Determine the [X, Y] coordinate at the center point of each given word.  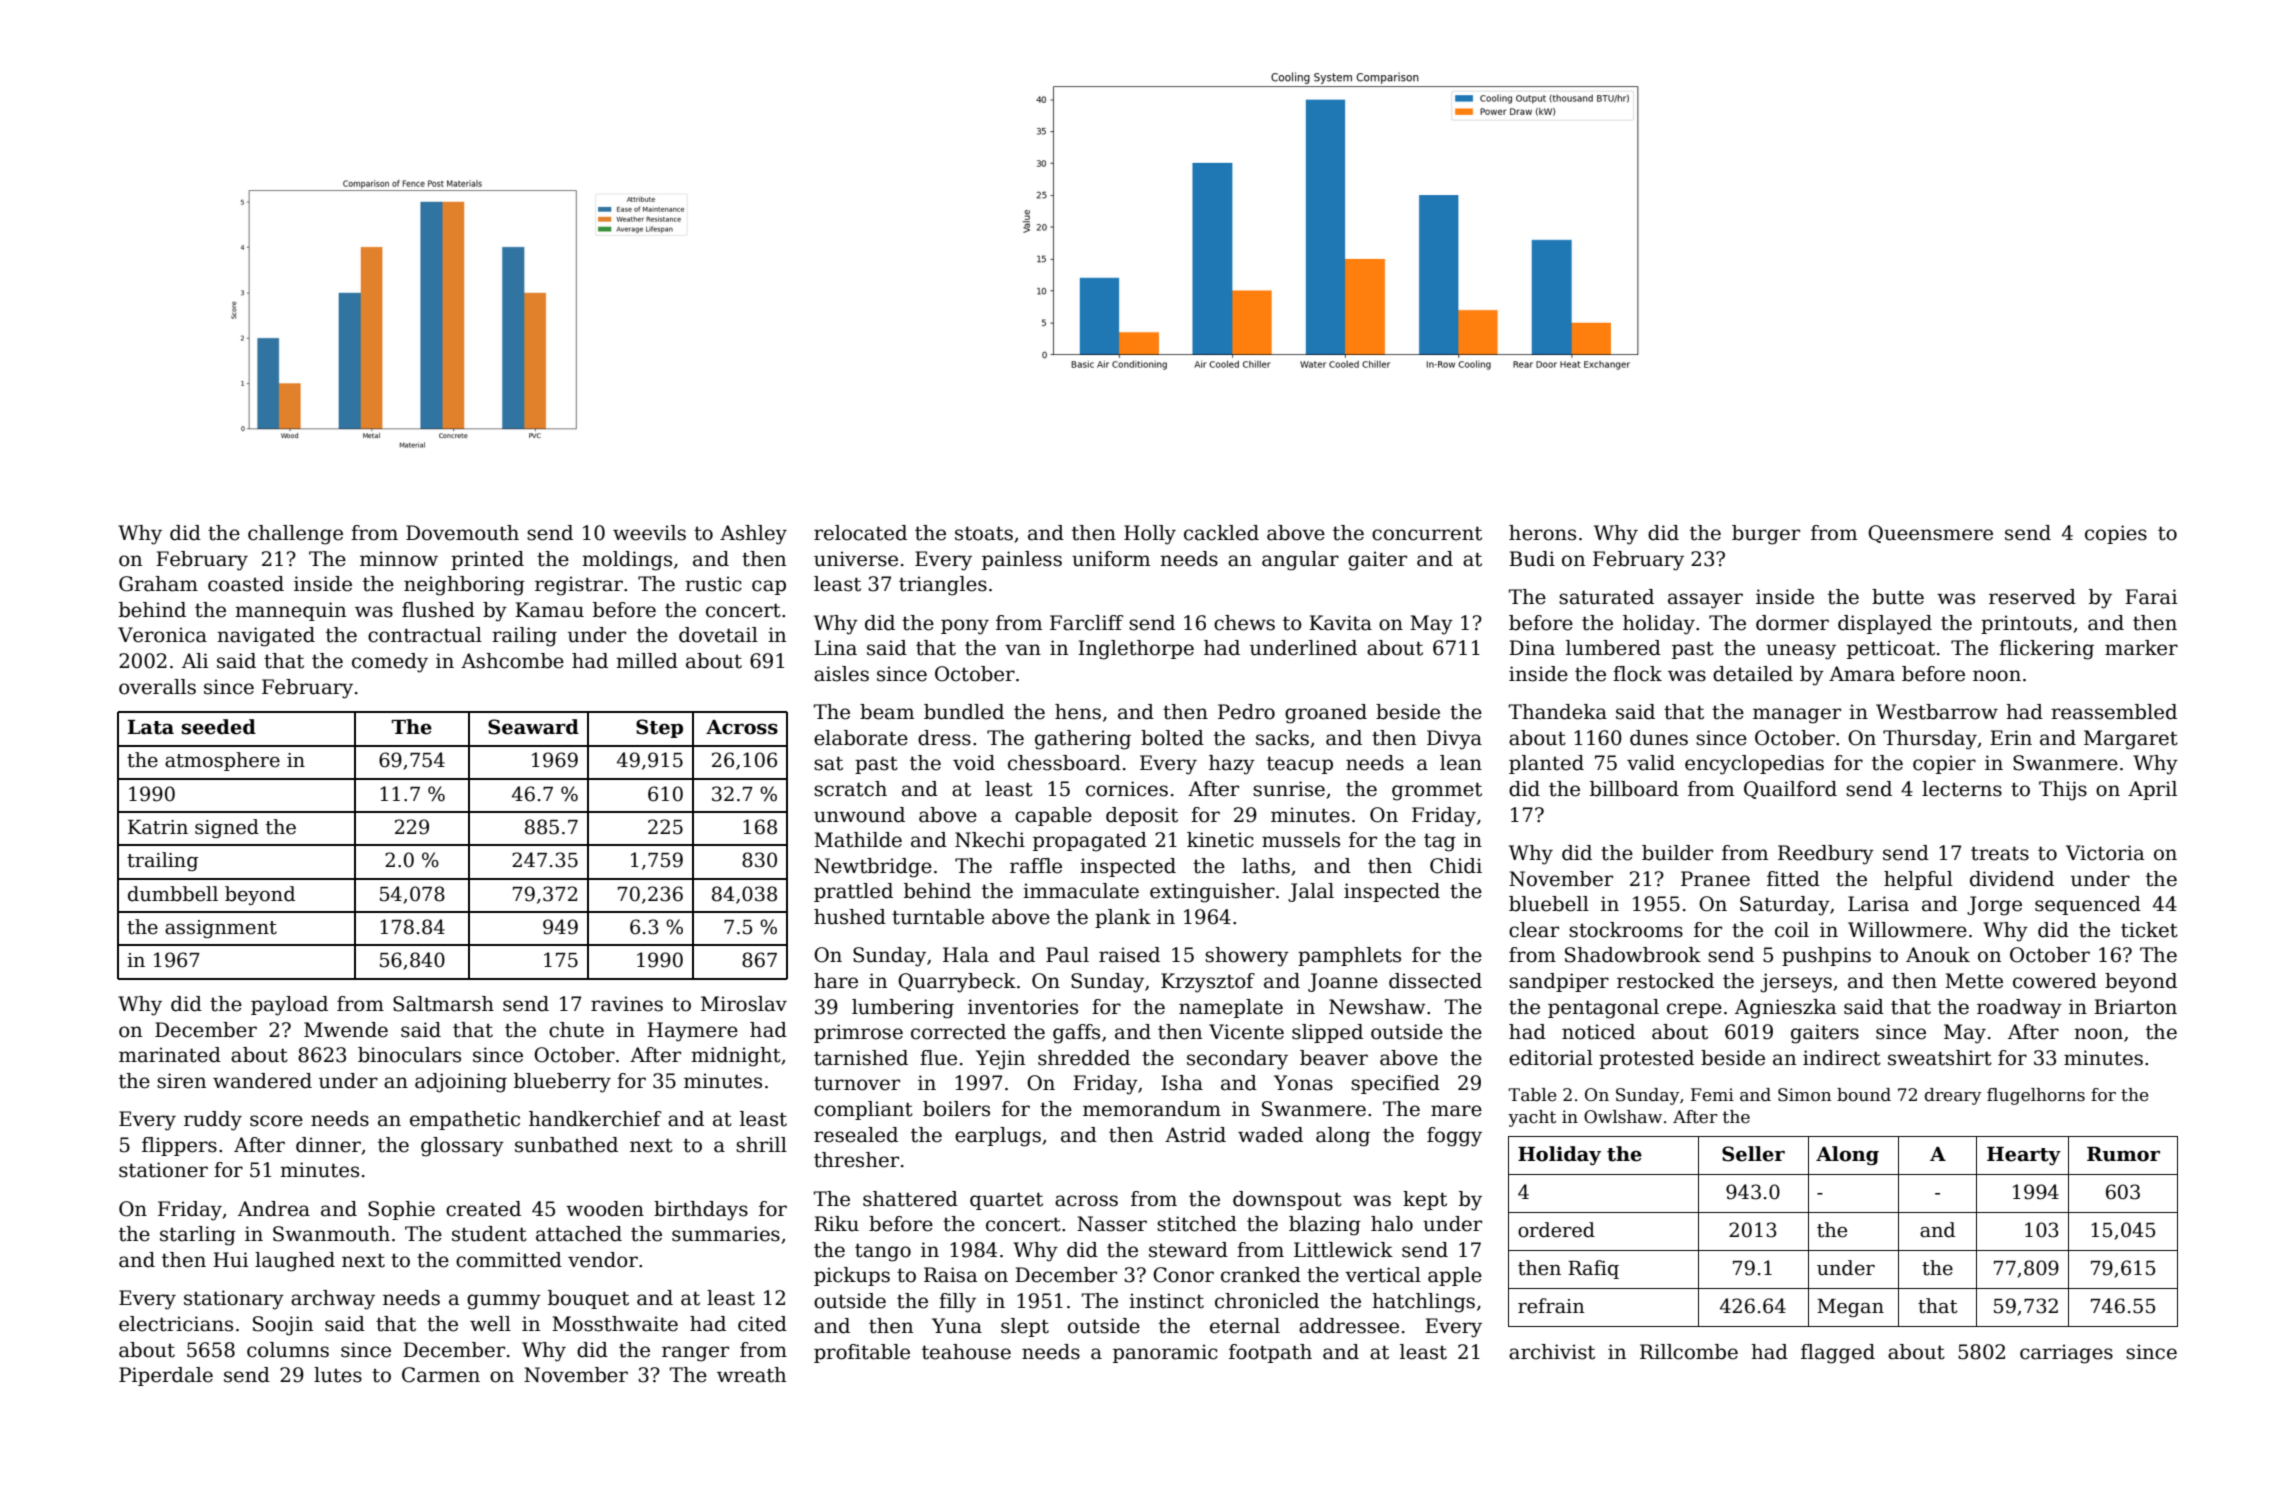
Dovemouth [462, 533]
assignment [221, 929]
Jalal [1311, 892]
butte [1898, 597]
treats [2000, 853]
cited [762, 1324]
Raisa [951, 1275]
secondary [1237, 1060]
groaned [1326, 714]
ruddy [213, 1121]
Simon [1804, 1095]
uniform [1111, 559]
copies [2116, 534]
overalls [157, 687]
